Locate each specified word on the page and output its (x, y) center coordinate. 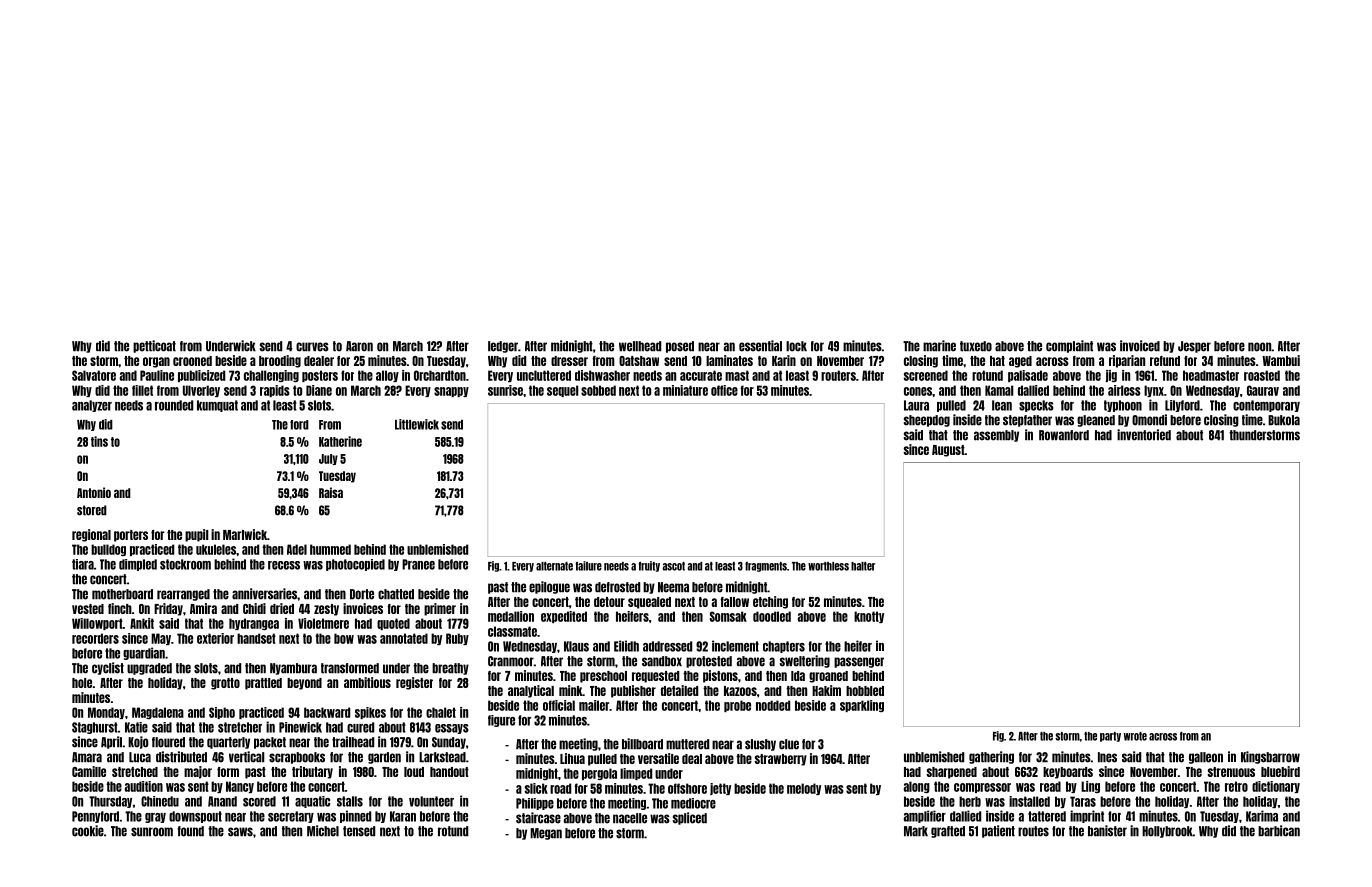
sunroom (152, 832)
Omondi (1149, 420)
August (948, 451)
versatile (658, 758)
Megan (546, 834)
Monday (106, 713)
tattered (1047, 816)
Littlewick (417, 424)
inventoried (1144, 435)
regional (91, 535)
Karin (784, 360)
